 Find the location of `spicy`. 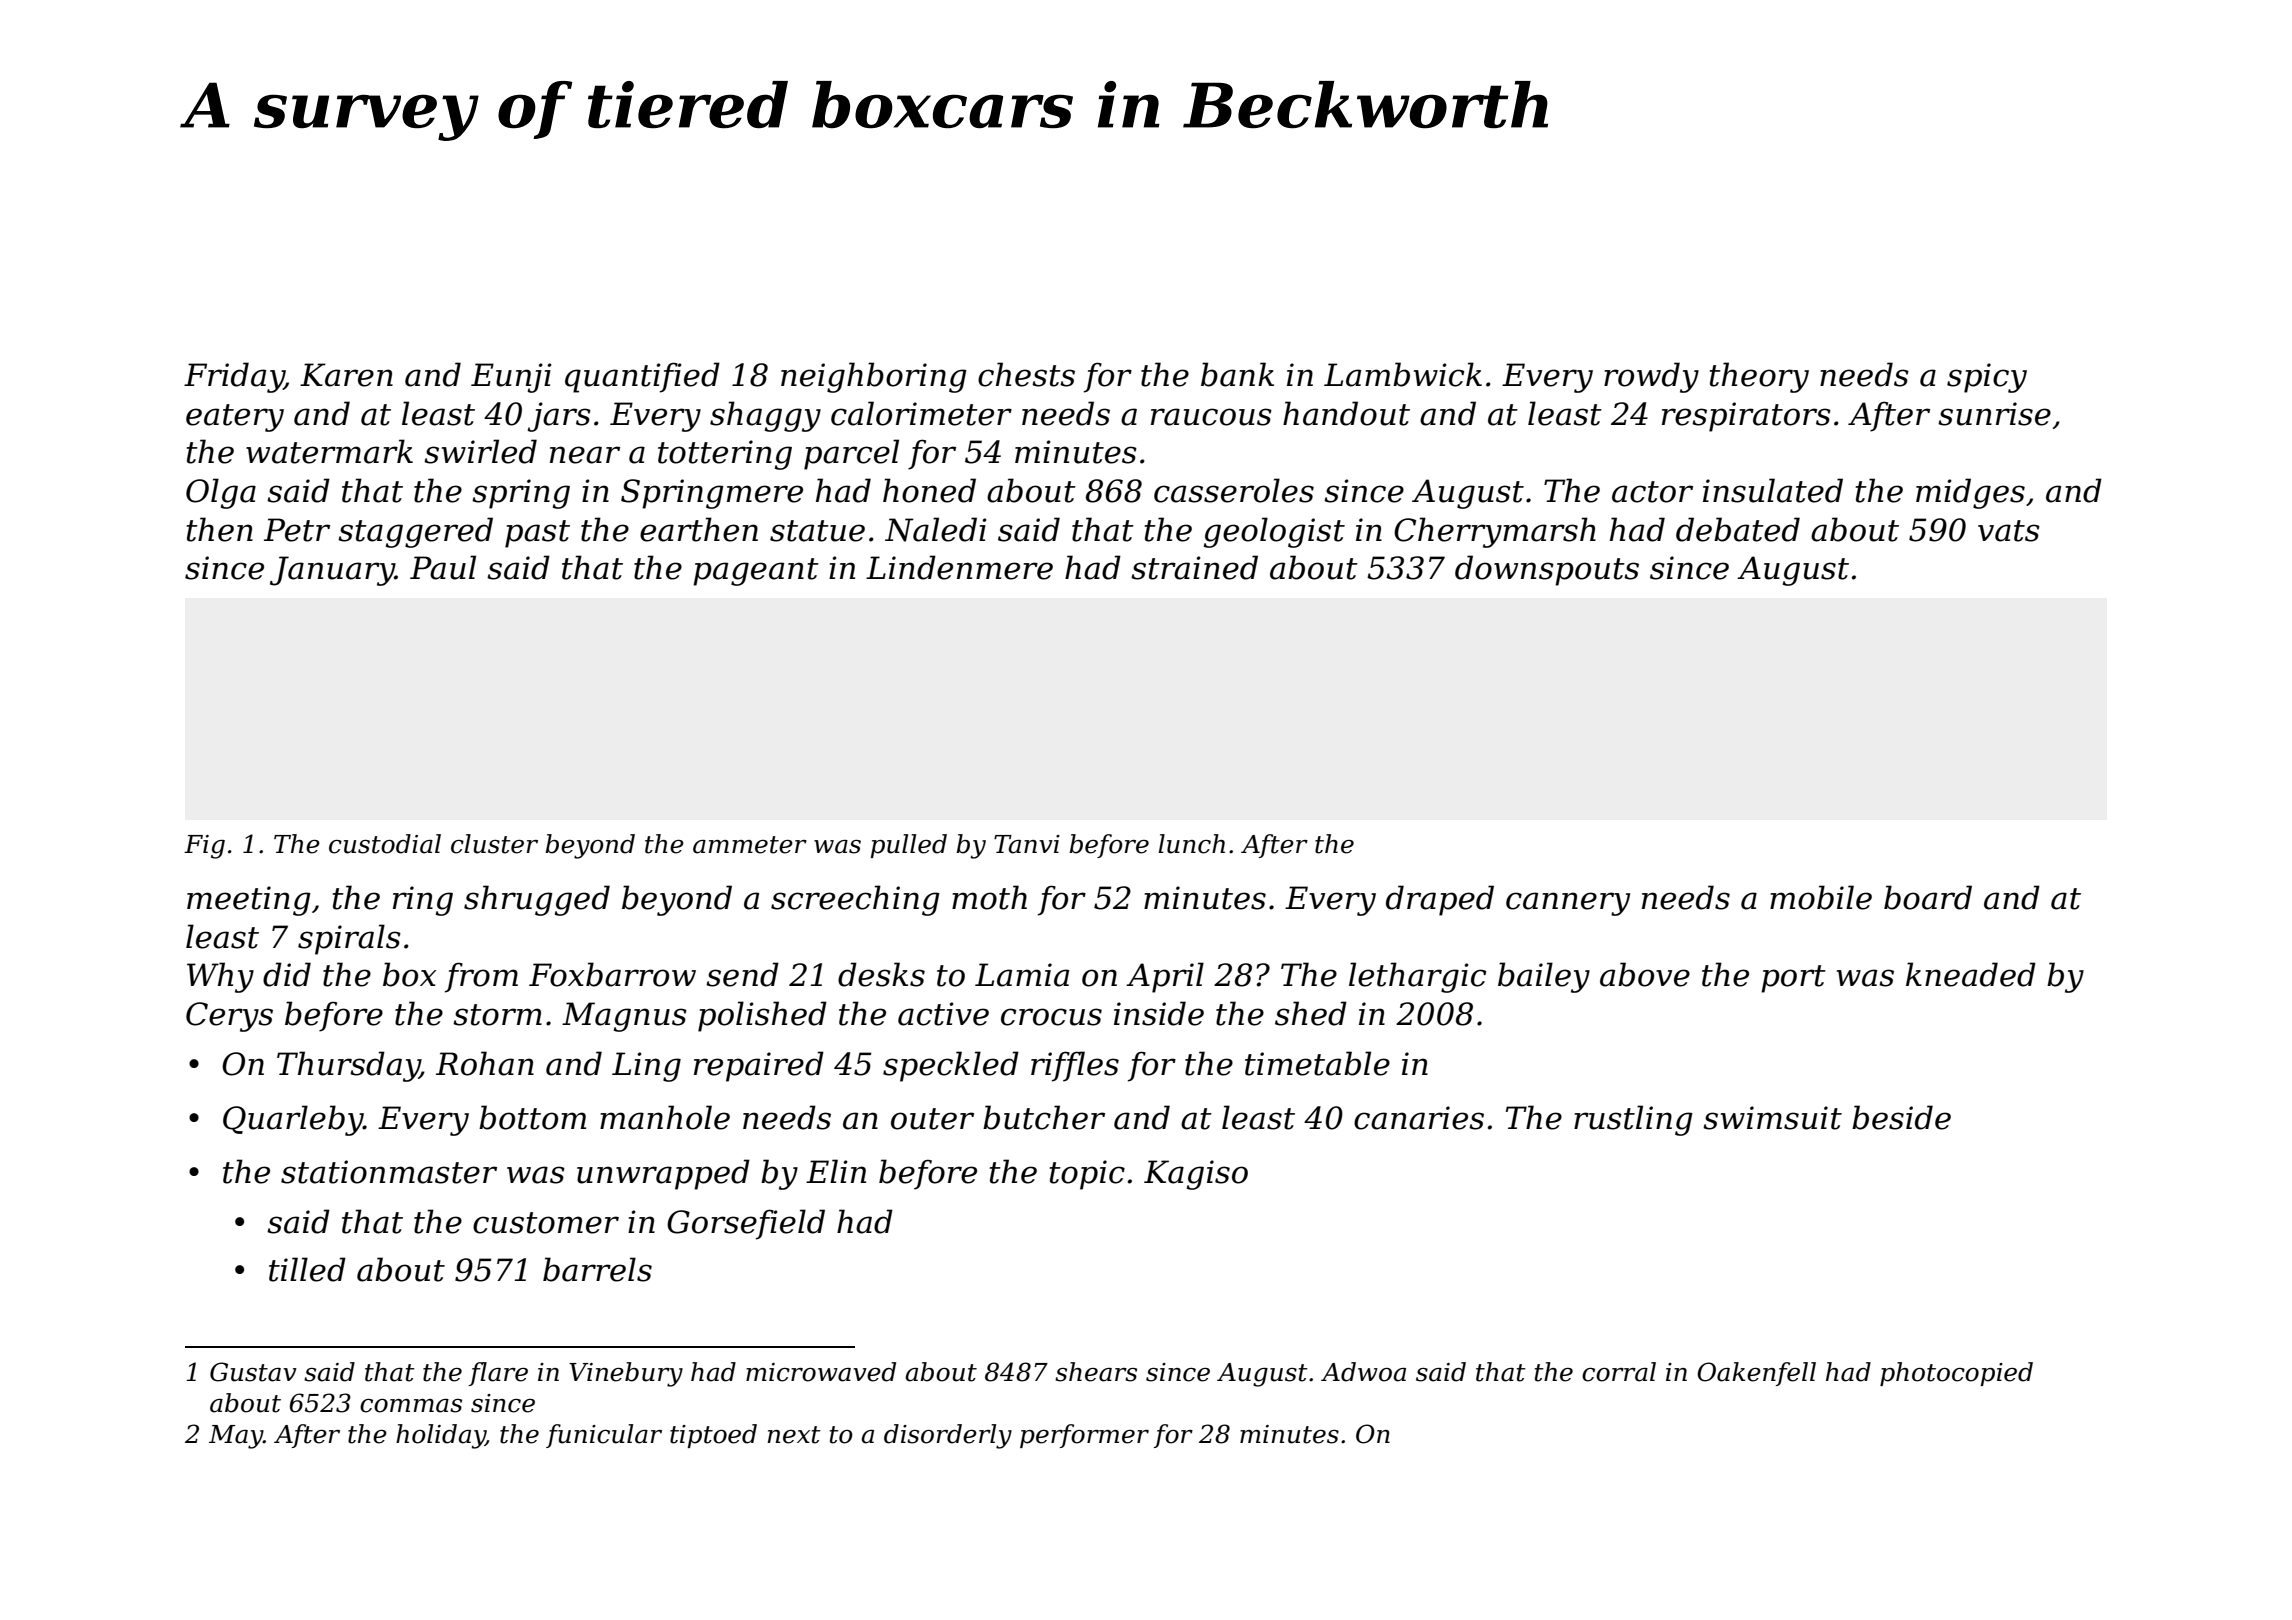

spicy is located at coordinates (1987, 378).
